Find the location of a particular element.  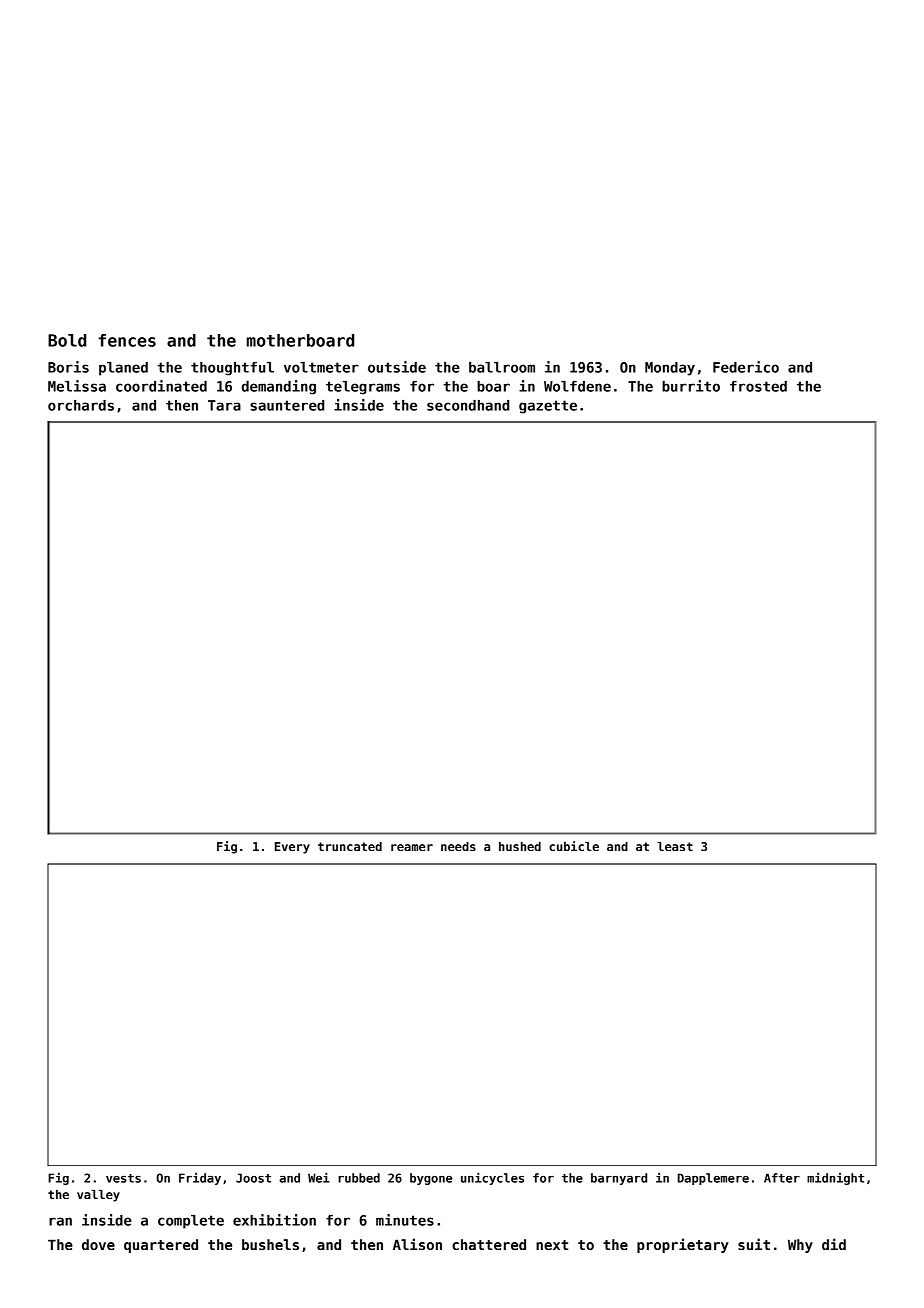

secondhand is located at coordinates (468, 405).
